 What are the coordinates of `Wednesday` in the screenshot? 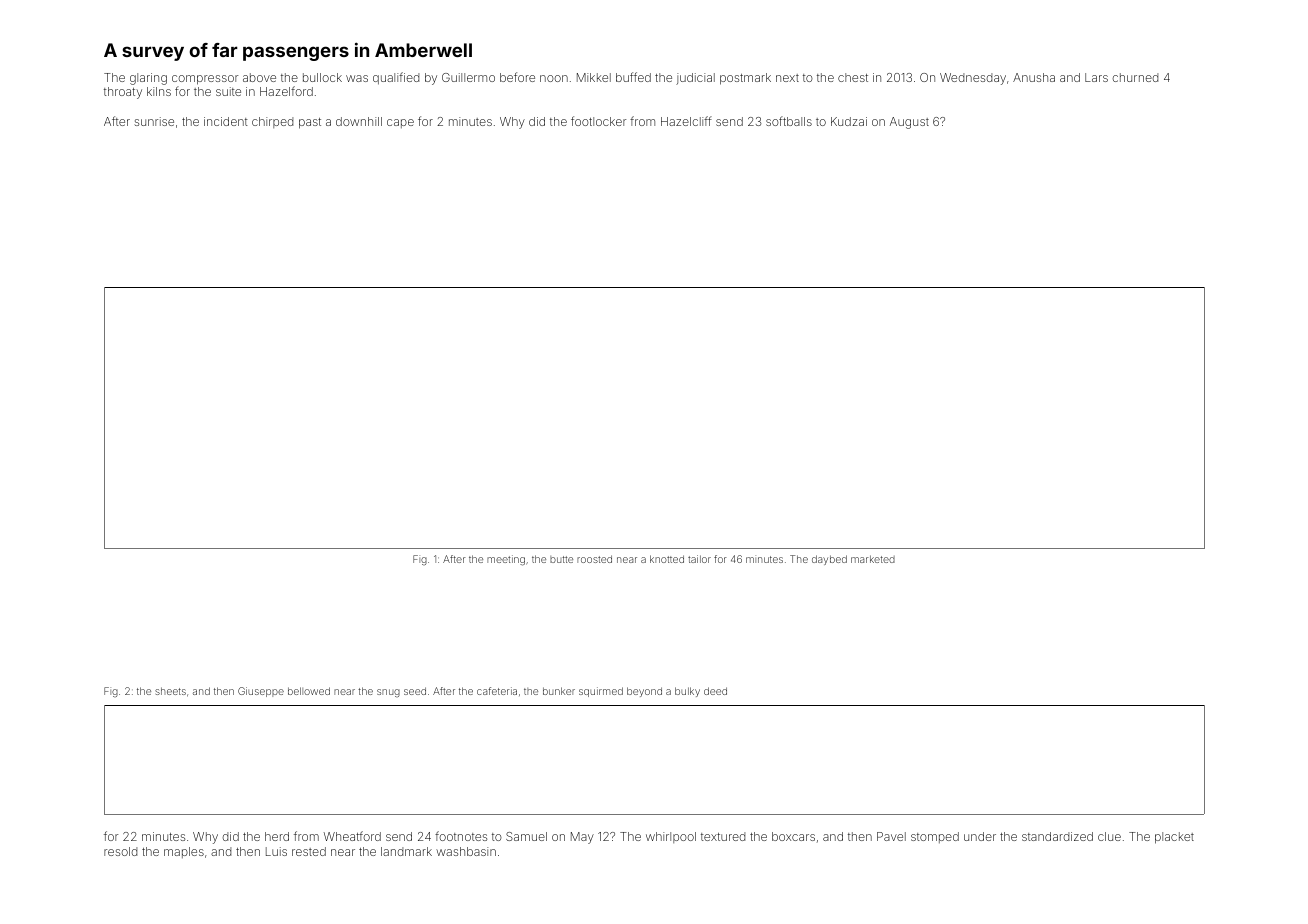 It's located at (973, 79).
